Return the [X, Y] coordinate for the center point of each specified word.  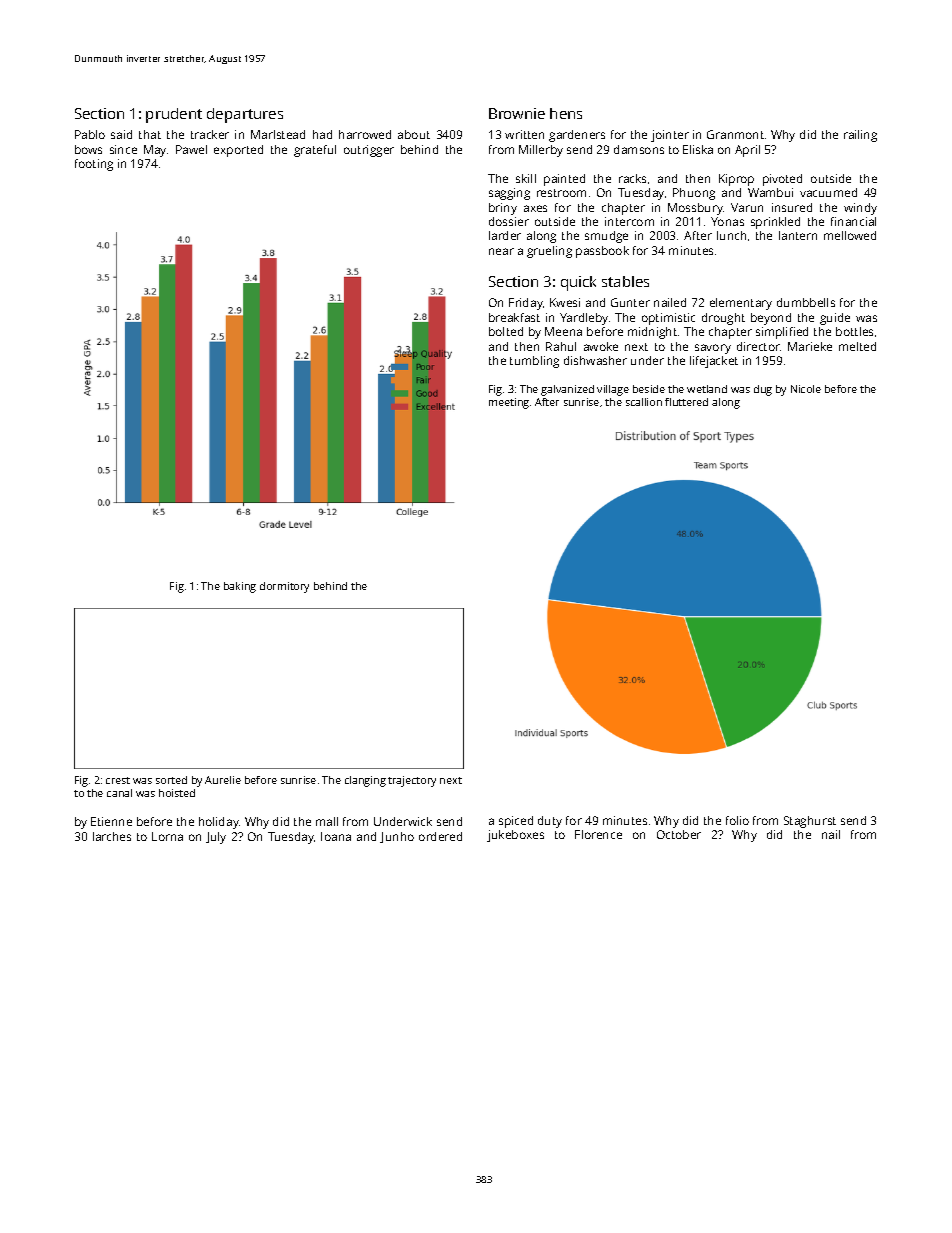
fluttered [686, 402]
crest [118, 780]
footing [94, 165]
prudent [174, 115]
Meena [563, 331]
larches [112, 836]
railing [860, 136]
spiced [516, 822]
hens [566, 113]
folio [737, 820]
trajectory [412, 781]
